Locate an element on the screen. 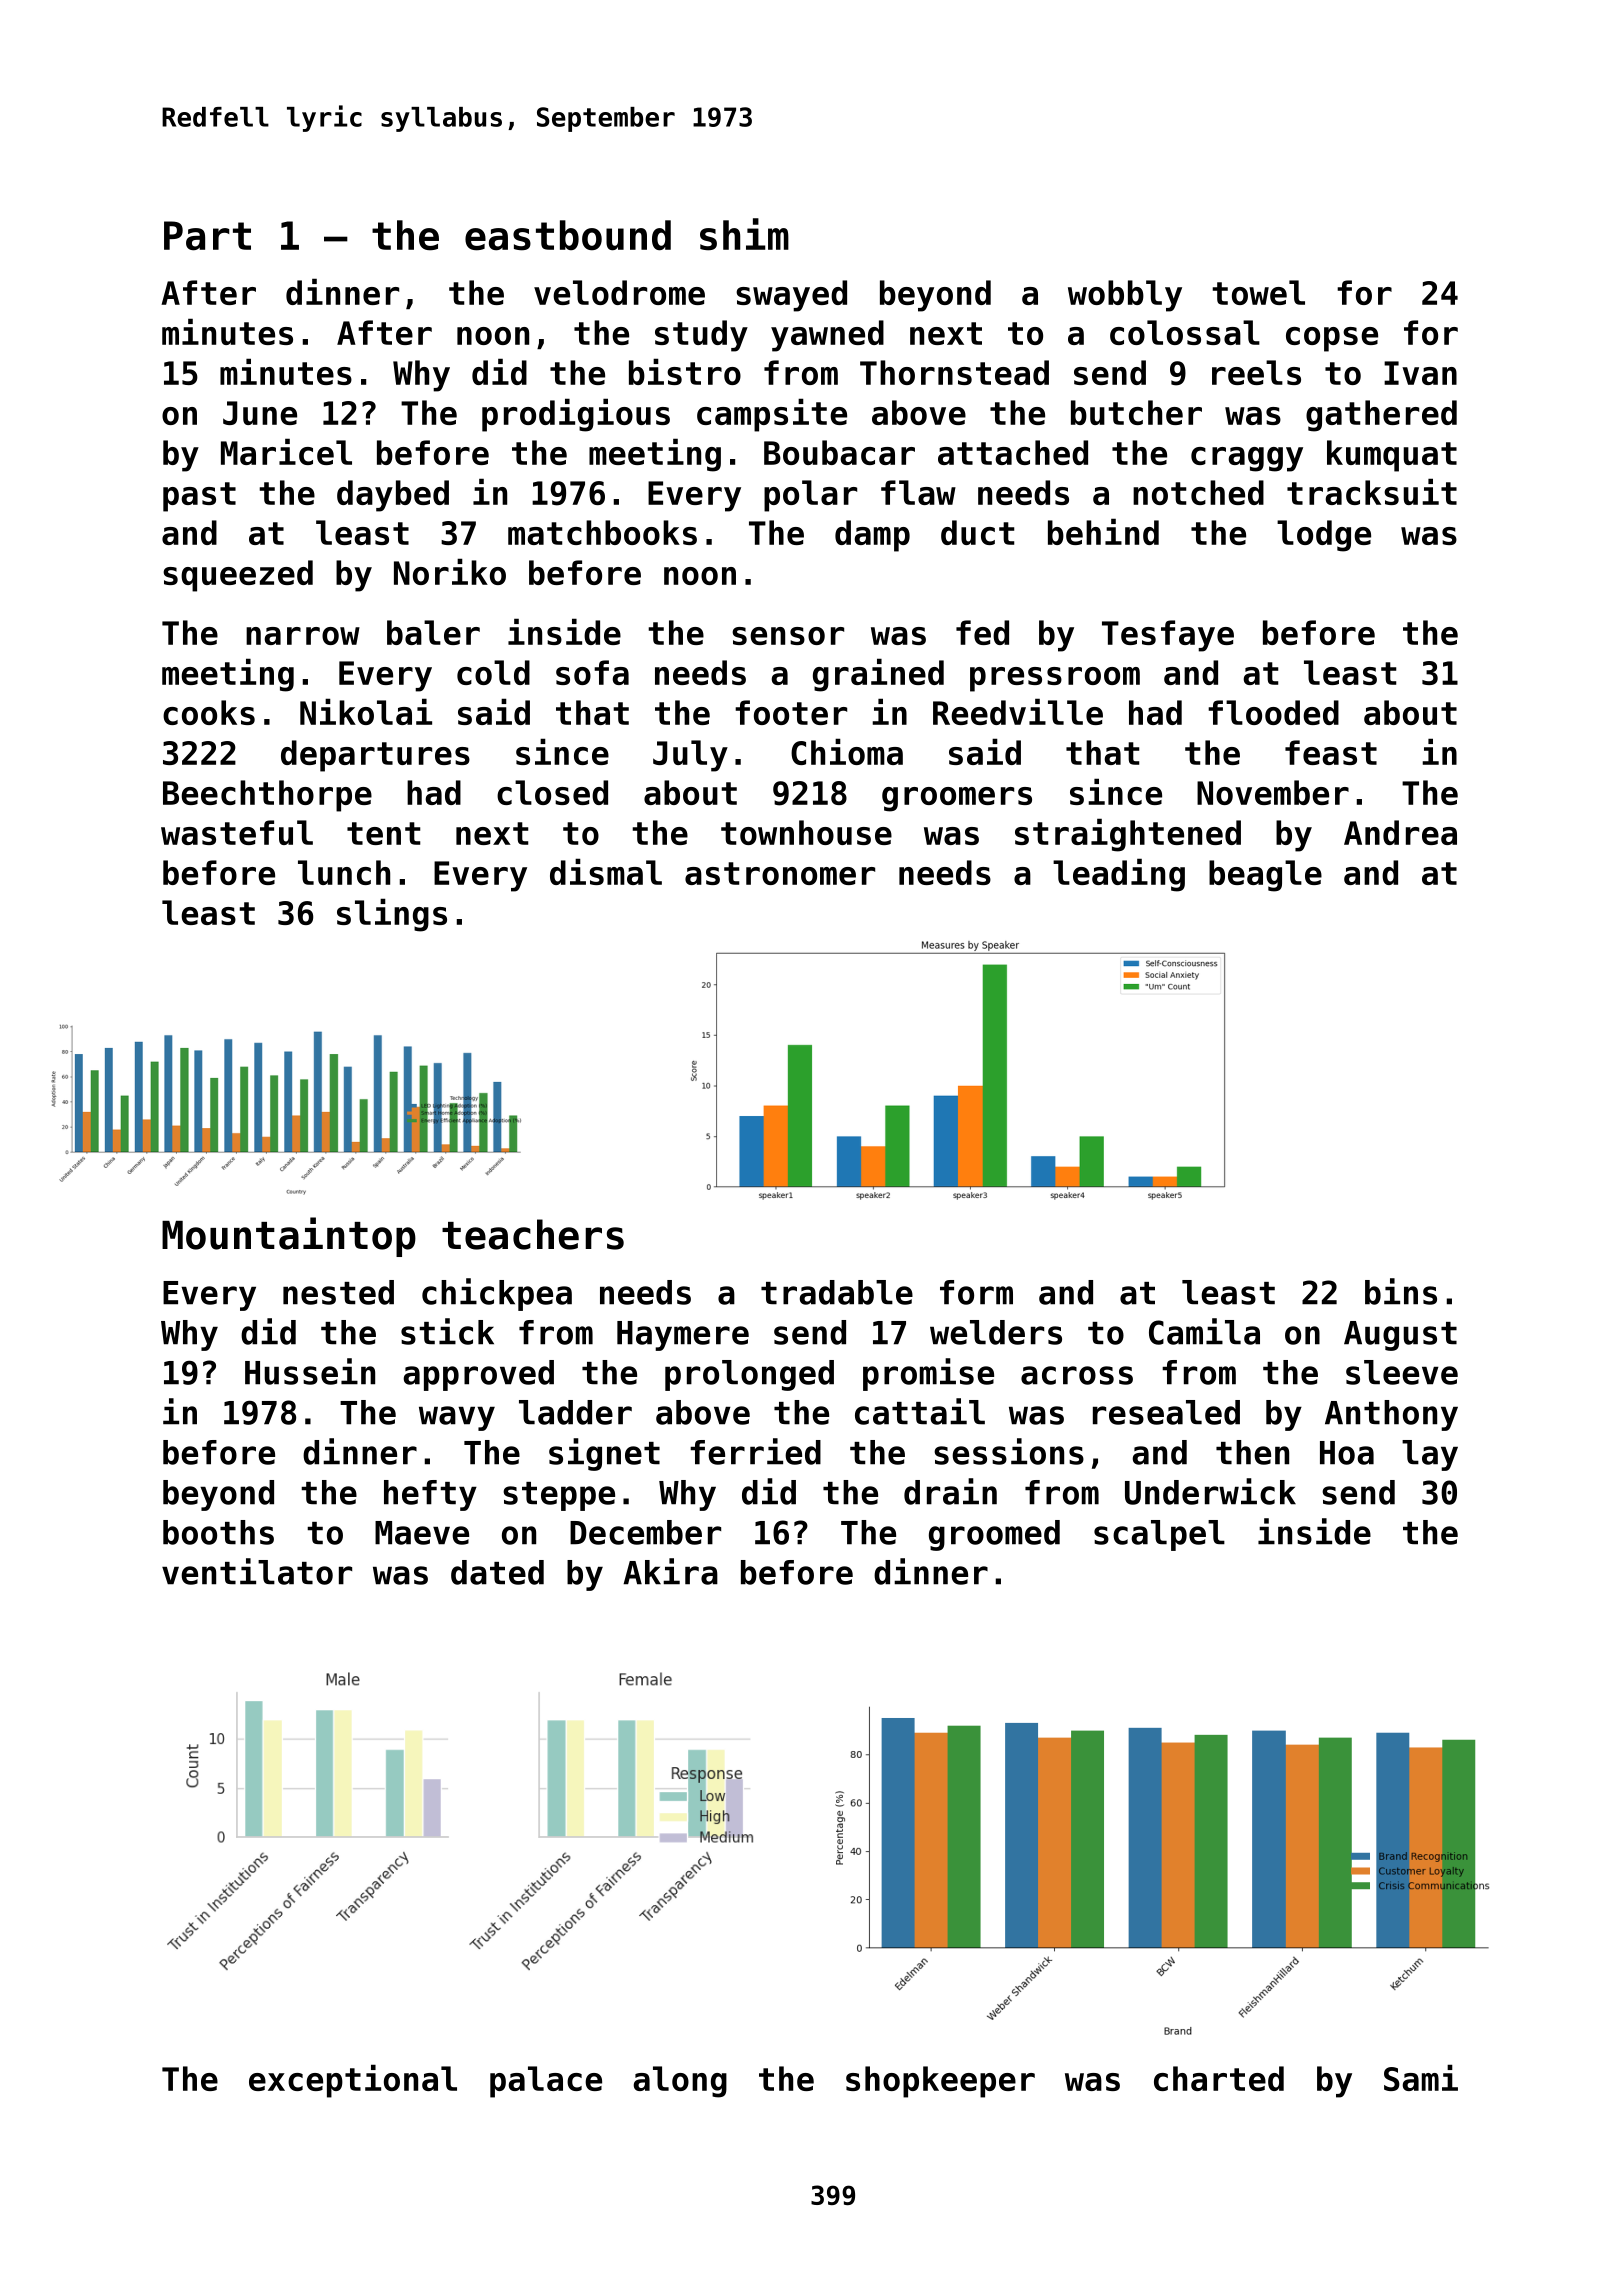  Haymere is located at coordinates (683, 1336).
